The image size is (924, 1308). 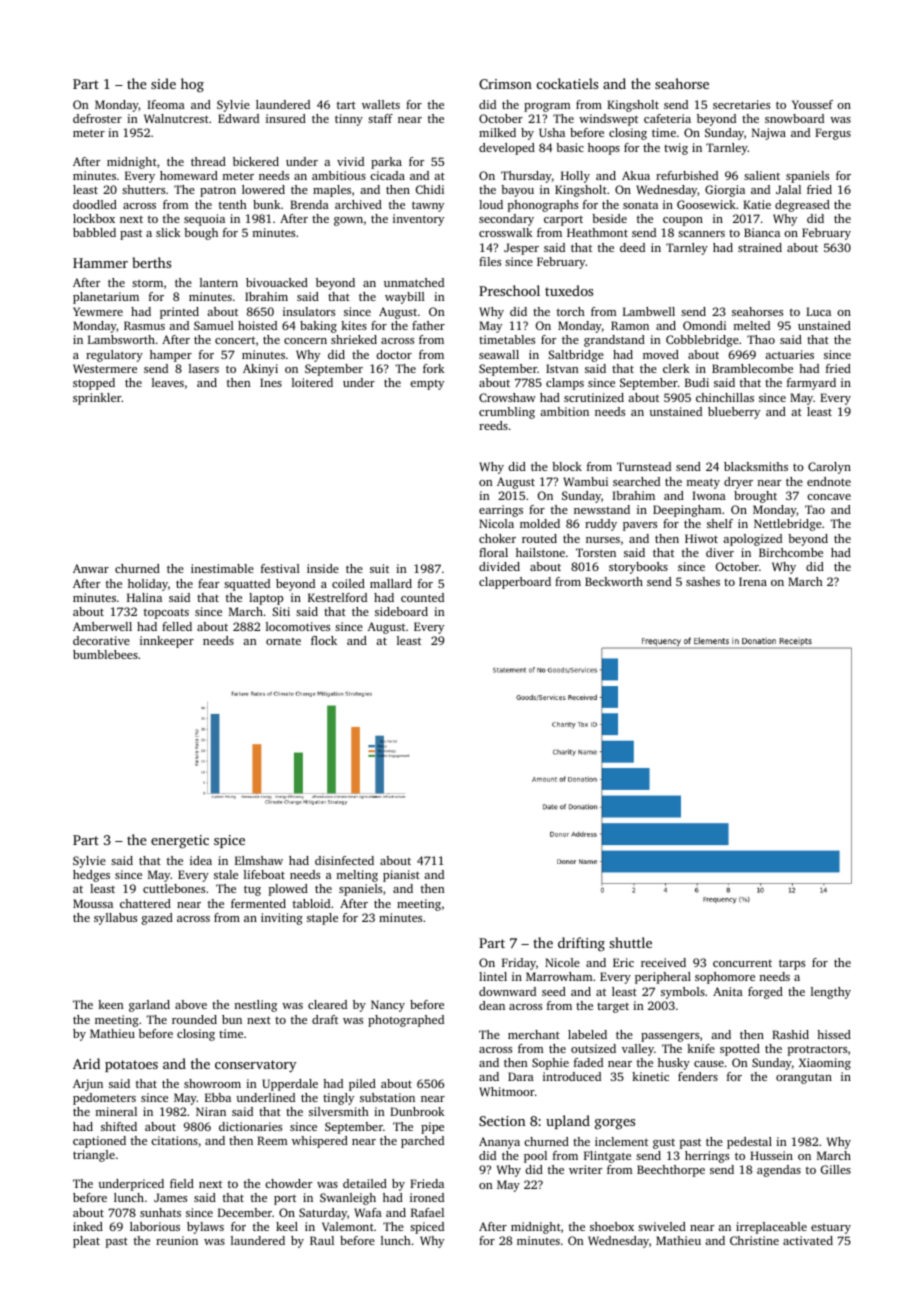 I want to click on wallets, so click(x=381, y=104).
